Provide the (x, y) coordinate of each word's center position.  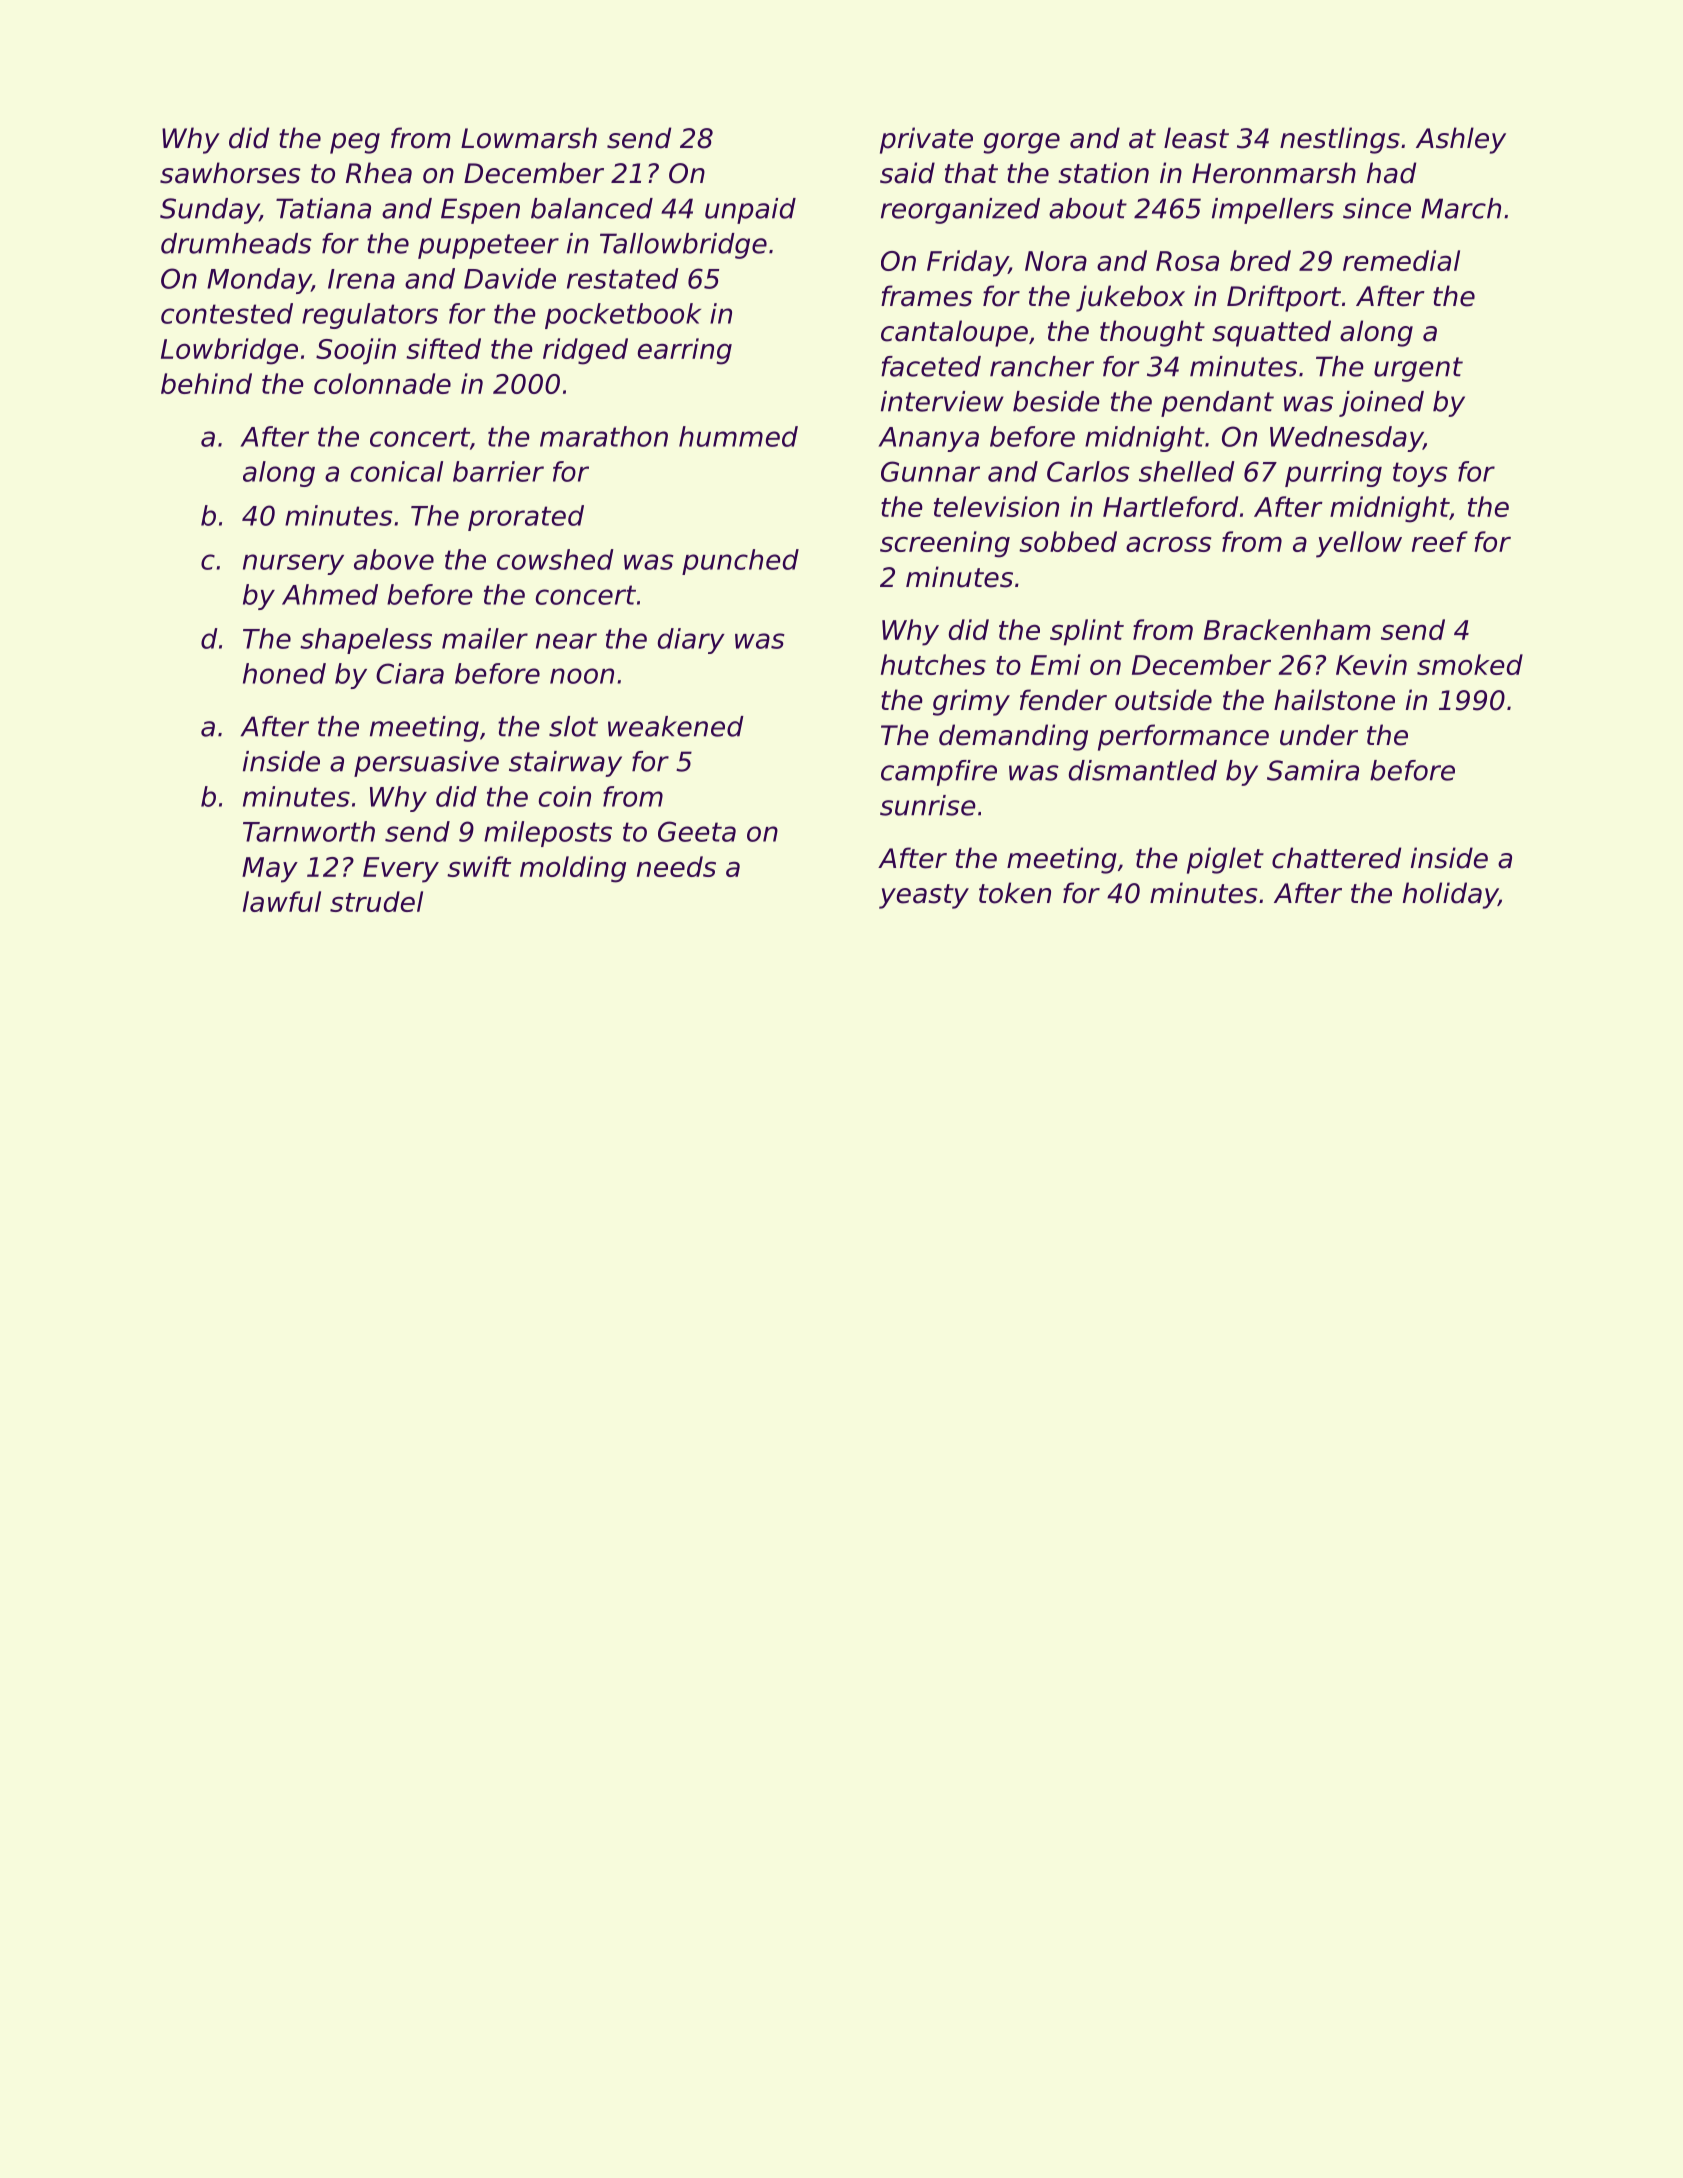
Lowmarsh (529, 138)
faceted (931, 366)
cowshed (555, 559)
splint (1087, 632)
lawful (282, 901)
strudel (376, 901)
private (926, 140)
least (1196, 138)
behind (206, 383)
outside (1163, 700)
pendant (1217, 404)
